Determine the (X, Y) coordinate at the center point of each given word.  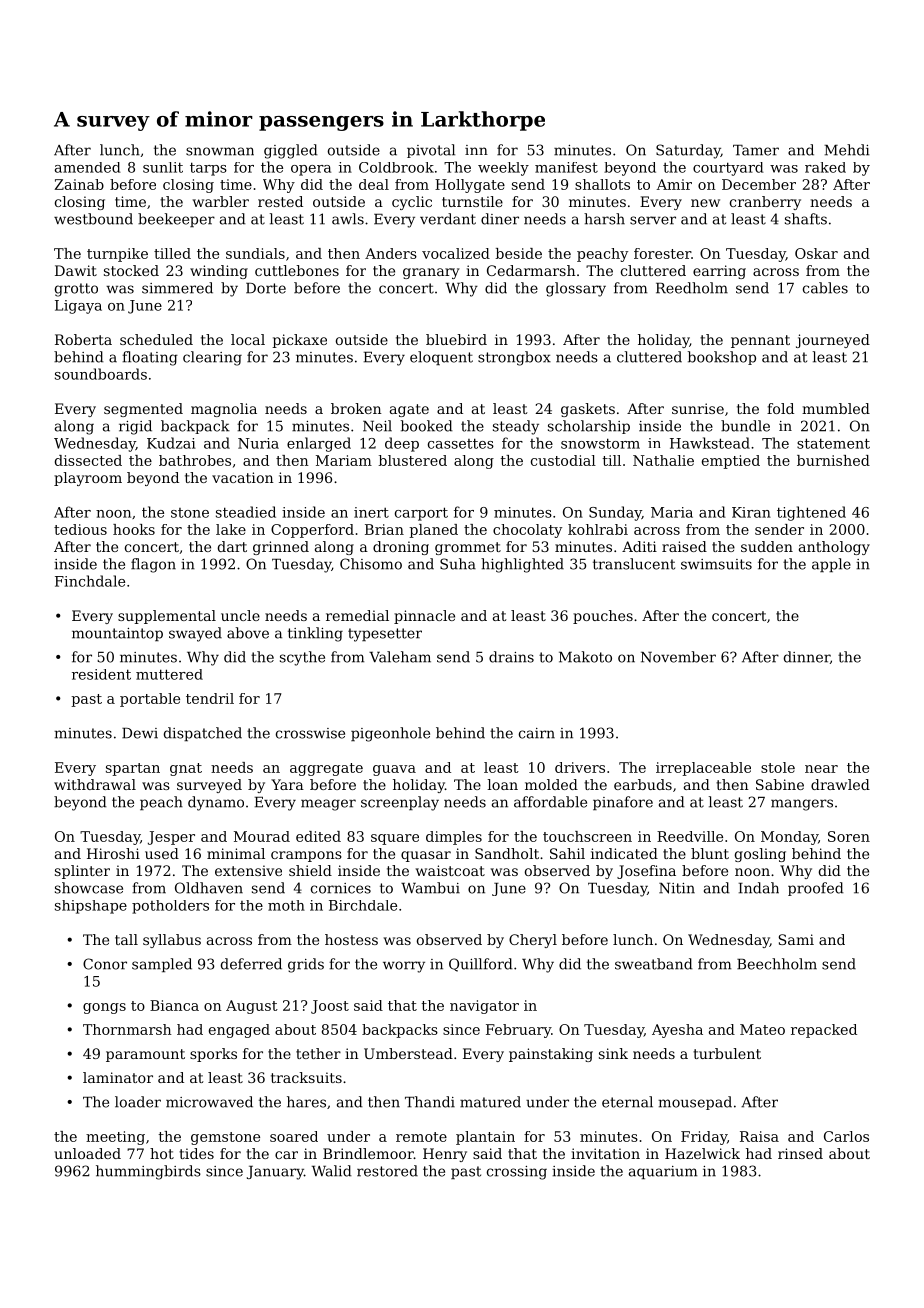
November (678, 657)
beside (518, 253)
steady (516, 427)
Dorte (266, 288)
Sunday (615, 513)
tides (196, 1153)
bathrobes (195, 460)
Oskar (816, 253)
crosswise (310, 733)
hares (306, 1102)
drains (511, 657)
